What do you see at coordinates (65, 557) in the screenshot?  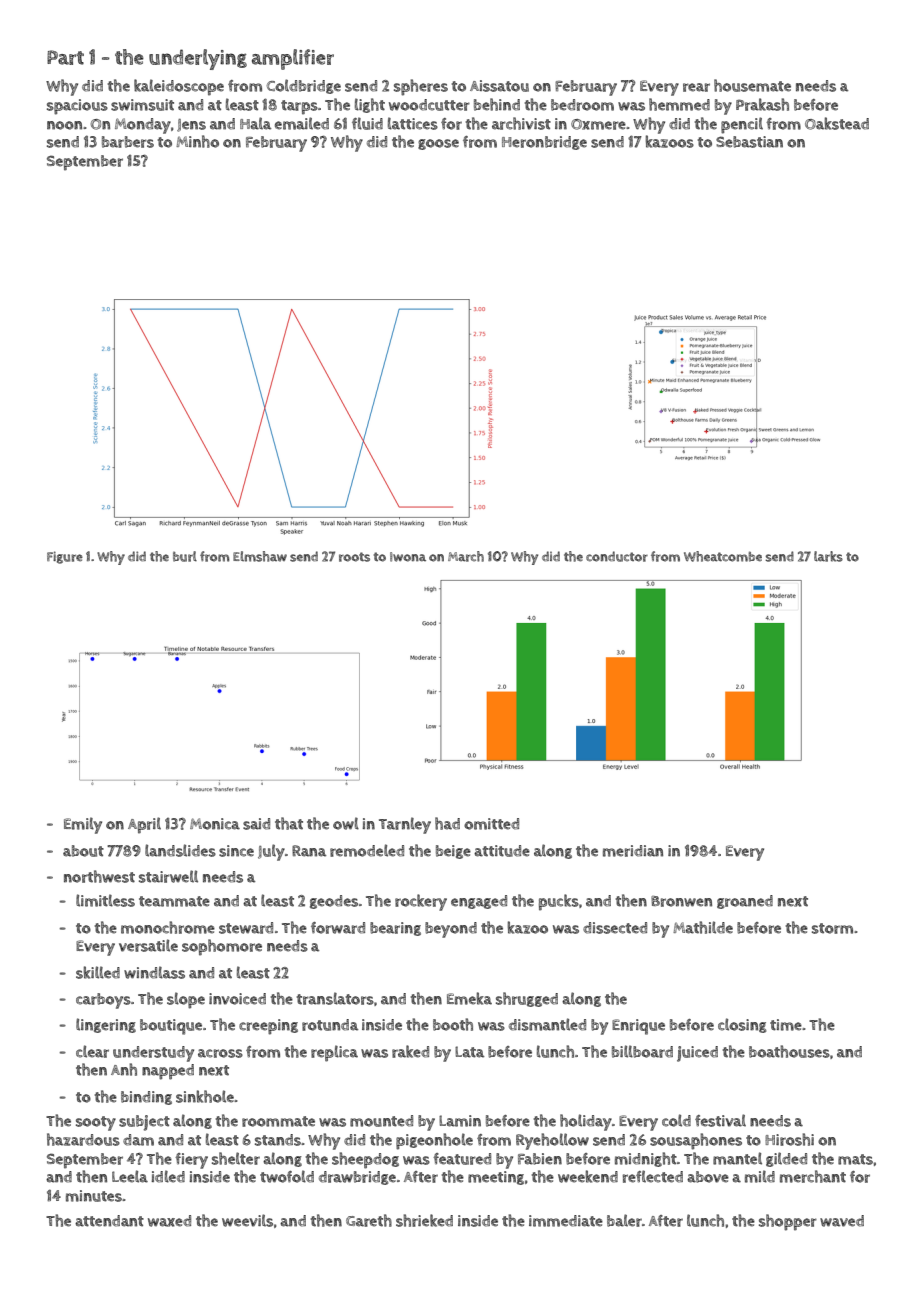 I see `Figure` at bounding box center [65, 557].
